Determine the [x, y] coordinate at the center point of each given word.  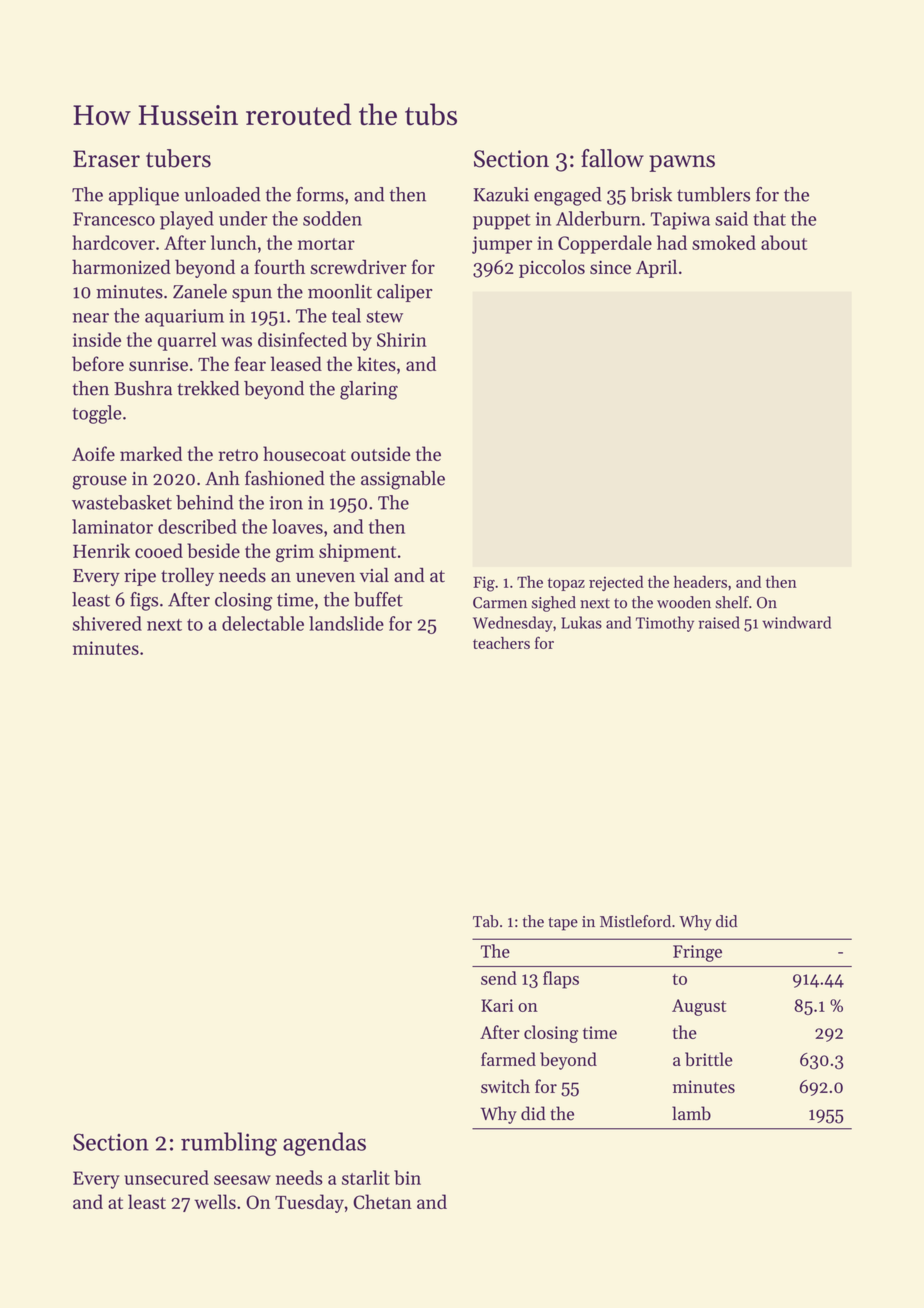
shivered [107, 623]
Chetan [382, 1201]
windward [796, 622]
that [769, 218]
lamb [691, 1113]
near [91, 318]
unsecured [166, 1177]
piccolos [552, 268]
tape [563, 924]
